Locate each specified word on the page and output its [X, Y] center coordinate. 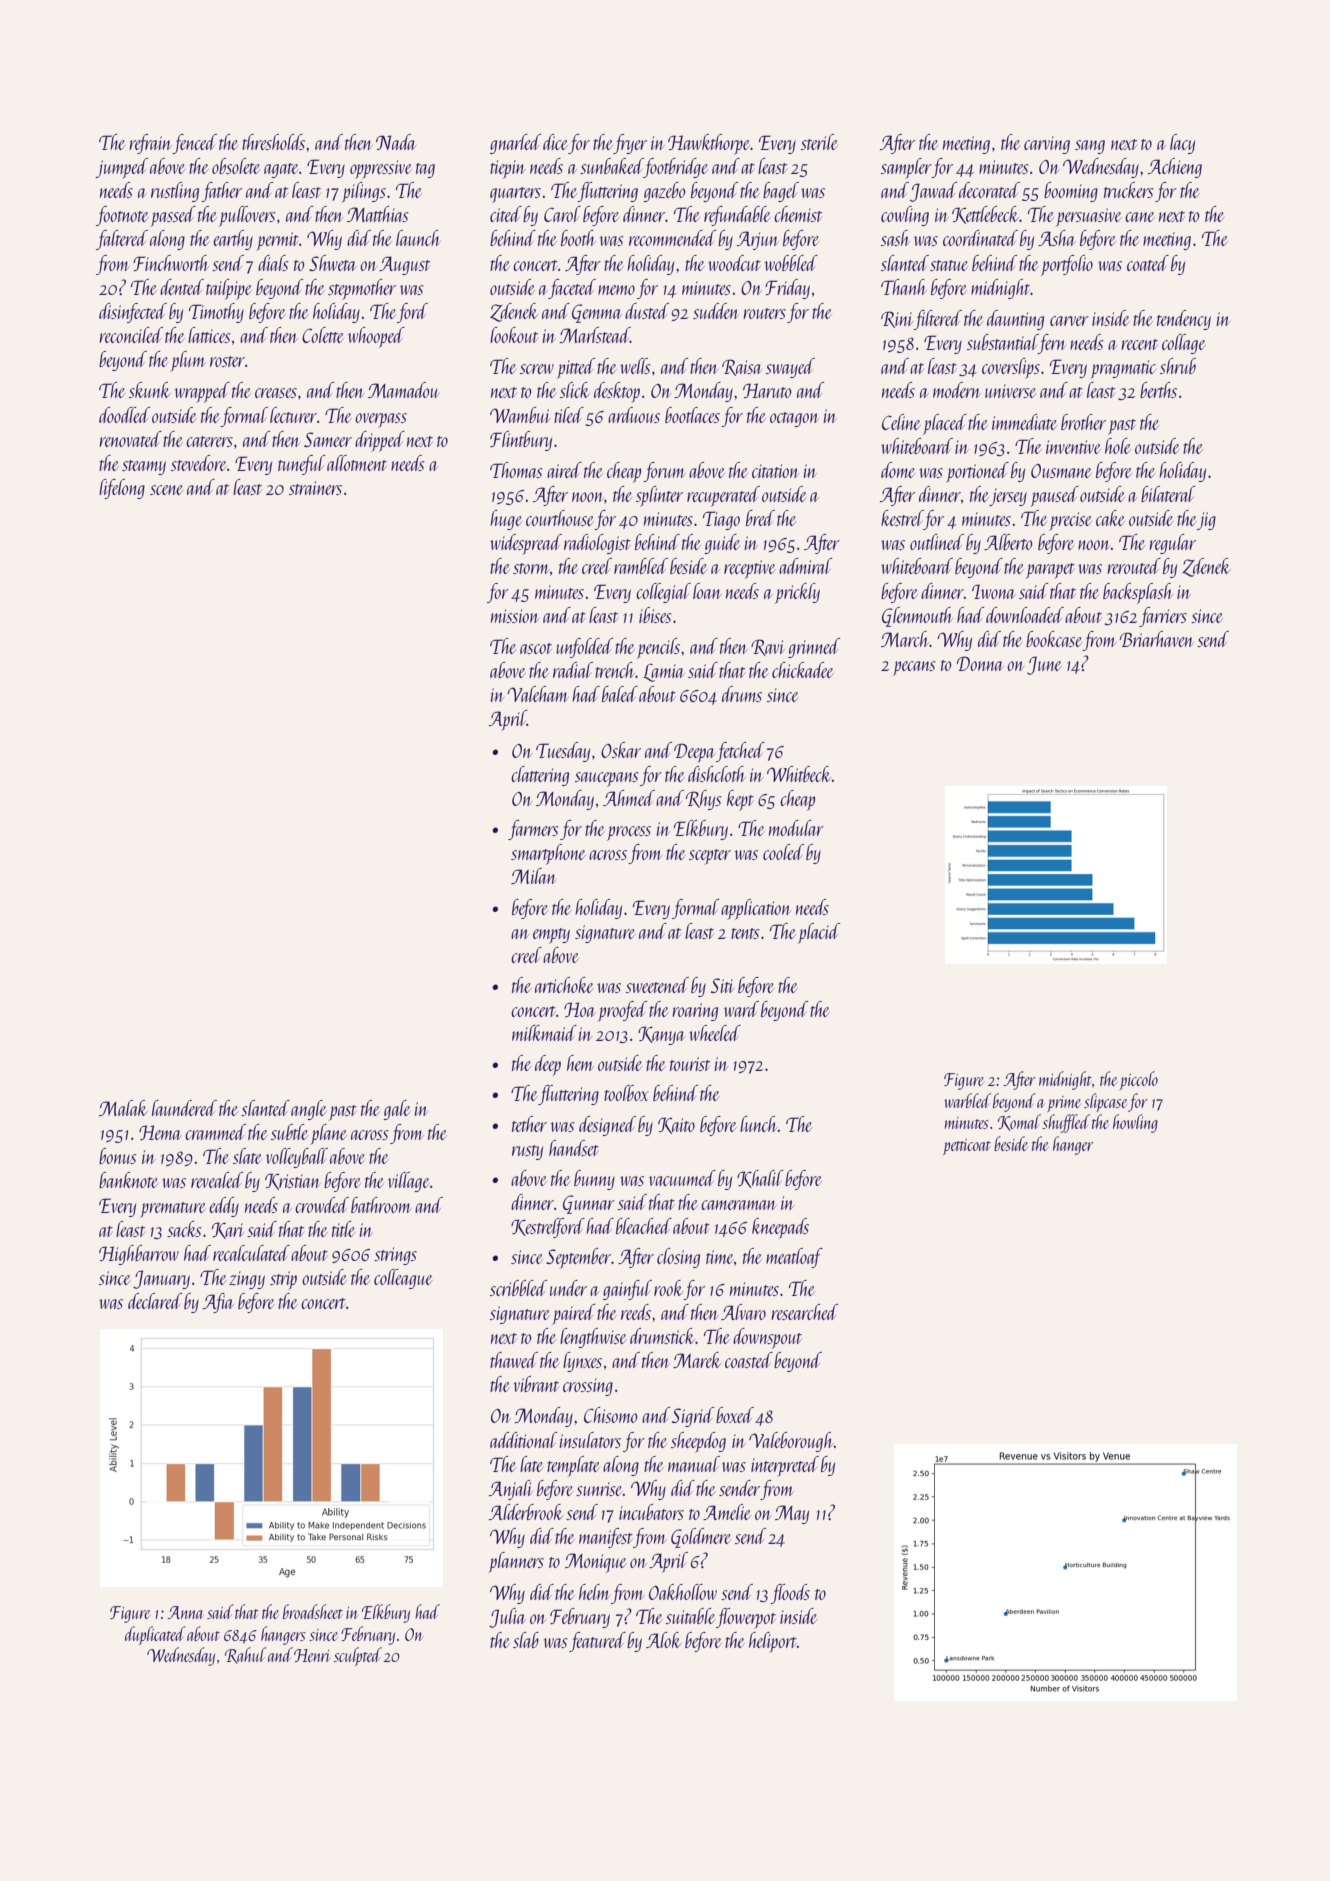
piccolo [1139, 1080]
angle [309, 1110]
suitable [690, 1616]
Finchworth [171, 263]
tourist [690, 1064]
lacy [1182, 144]
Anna [185, 1612]
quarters [515, 195]
